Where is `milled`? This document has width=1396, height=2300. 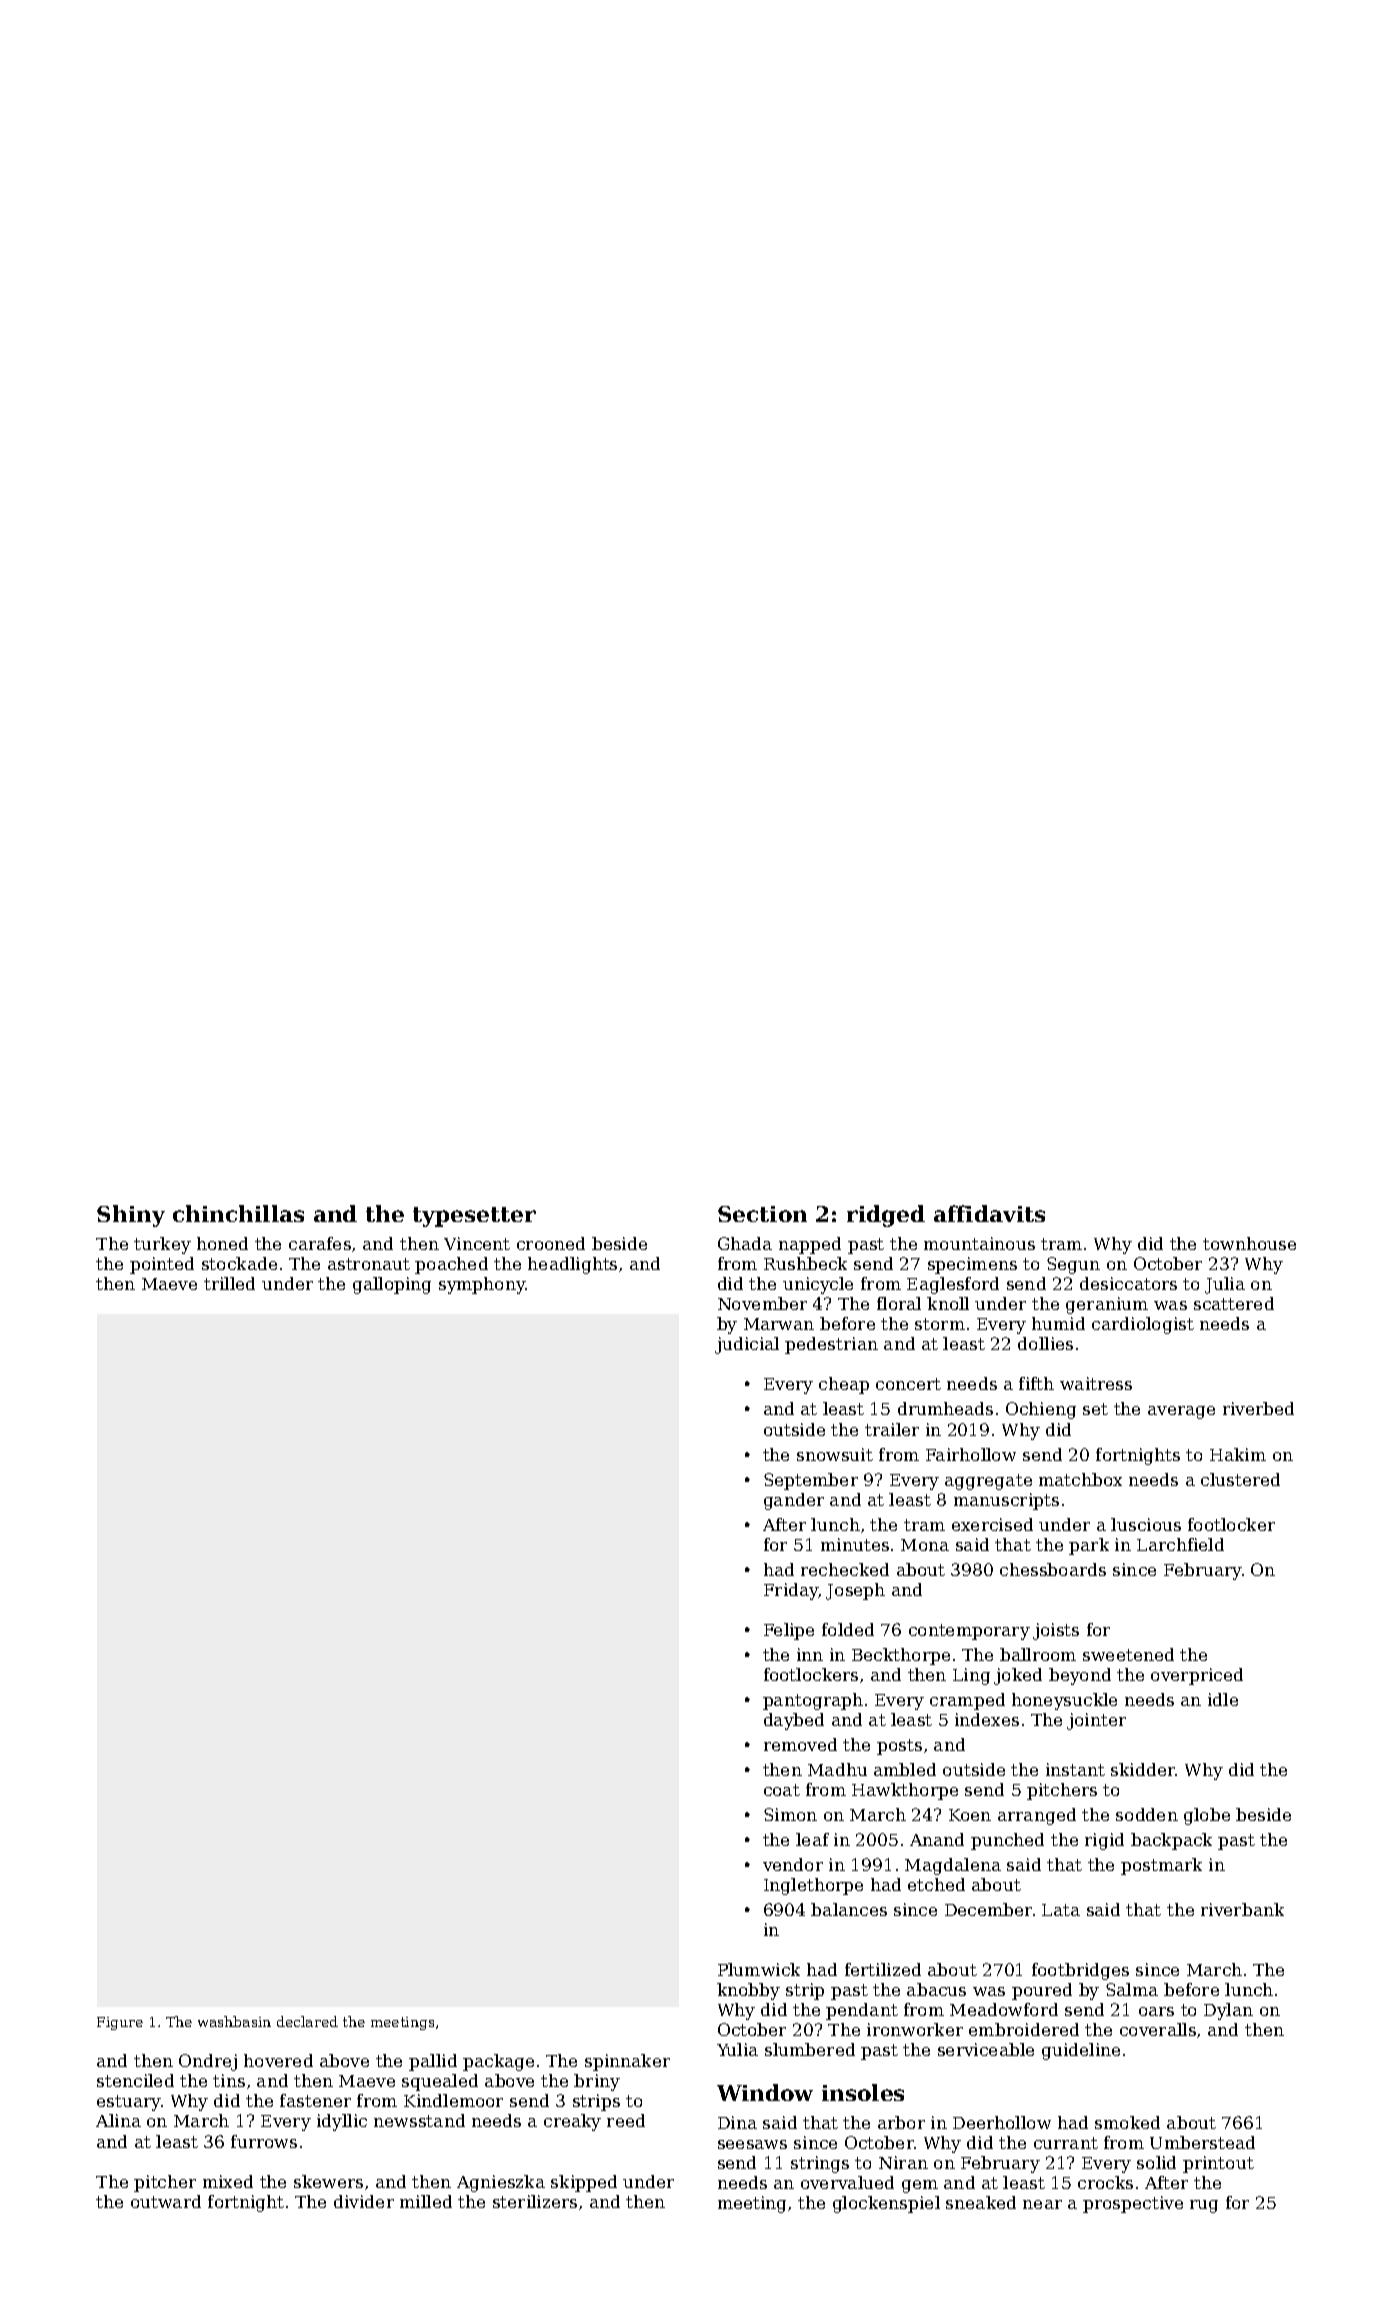 milled is located at coordinates (426, 2201).
